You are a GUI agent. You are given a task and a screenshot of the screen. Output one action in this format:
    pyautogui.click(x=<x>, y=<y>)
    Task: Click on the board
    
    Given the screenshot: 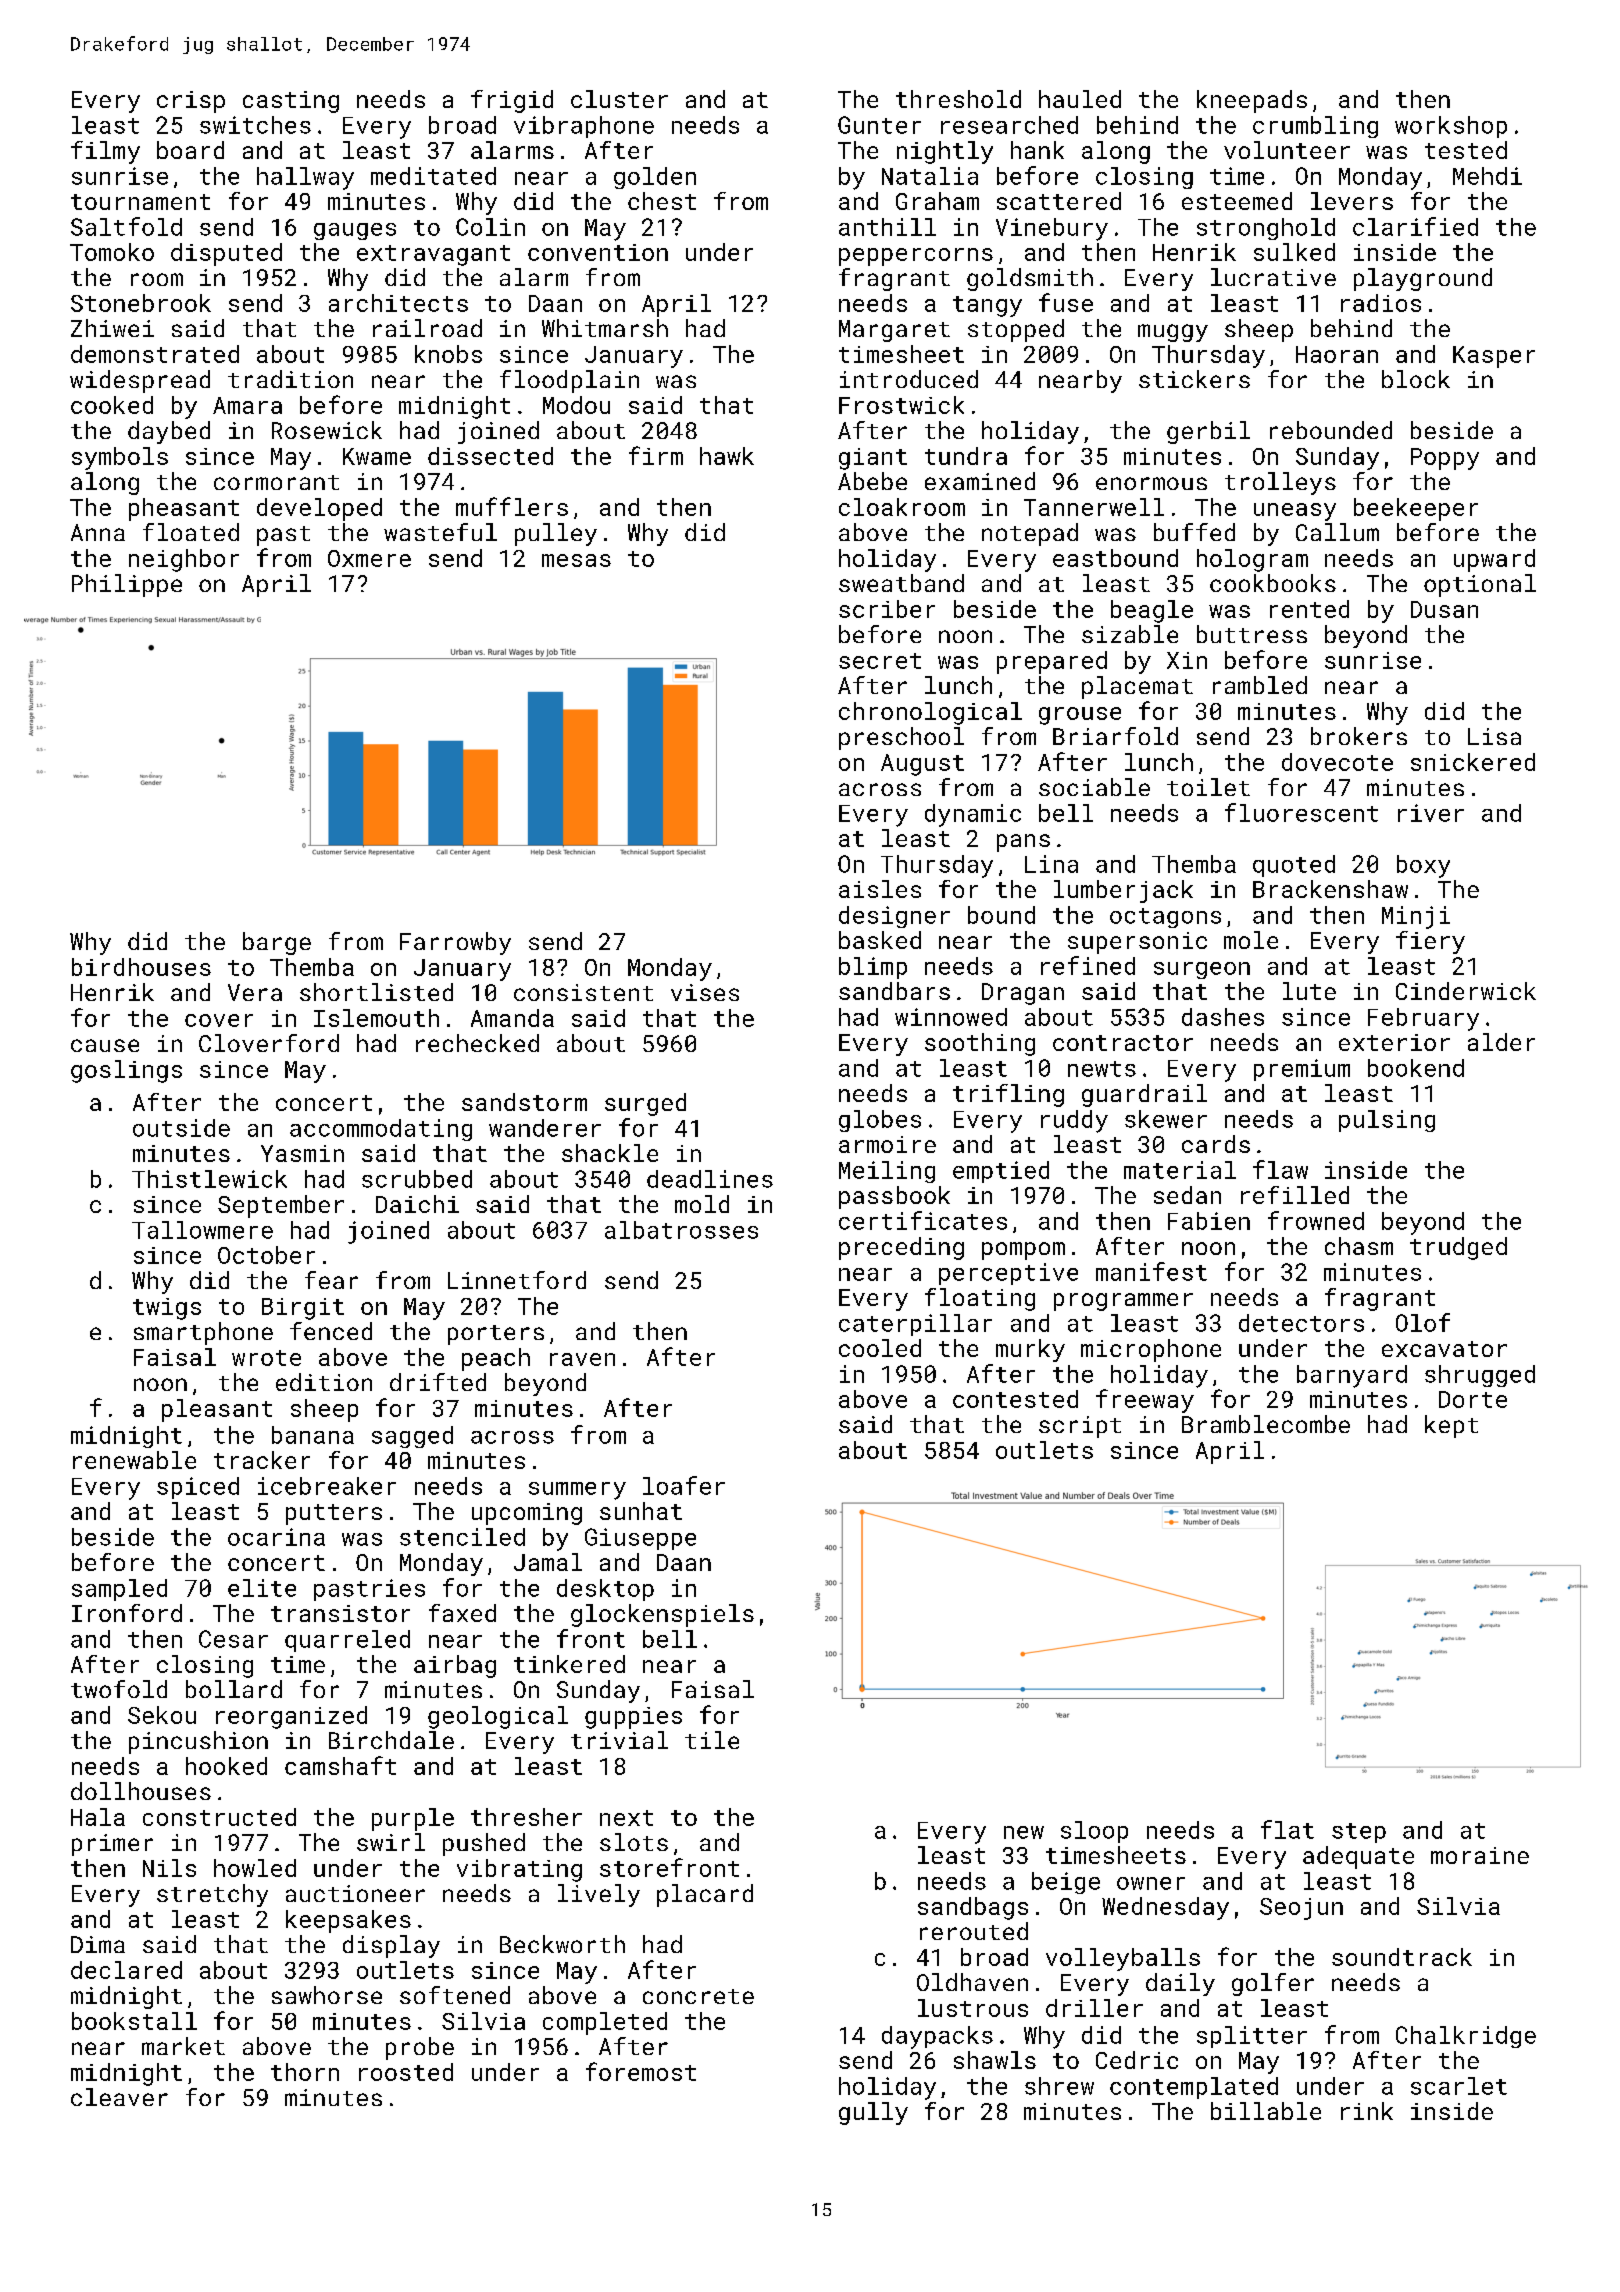 What is the action you would take?
    pyautogui.click(x=190, y=150)
